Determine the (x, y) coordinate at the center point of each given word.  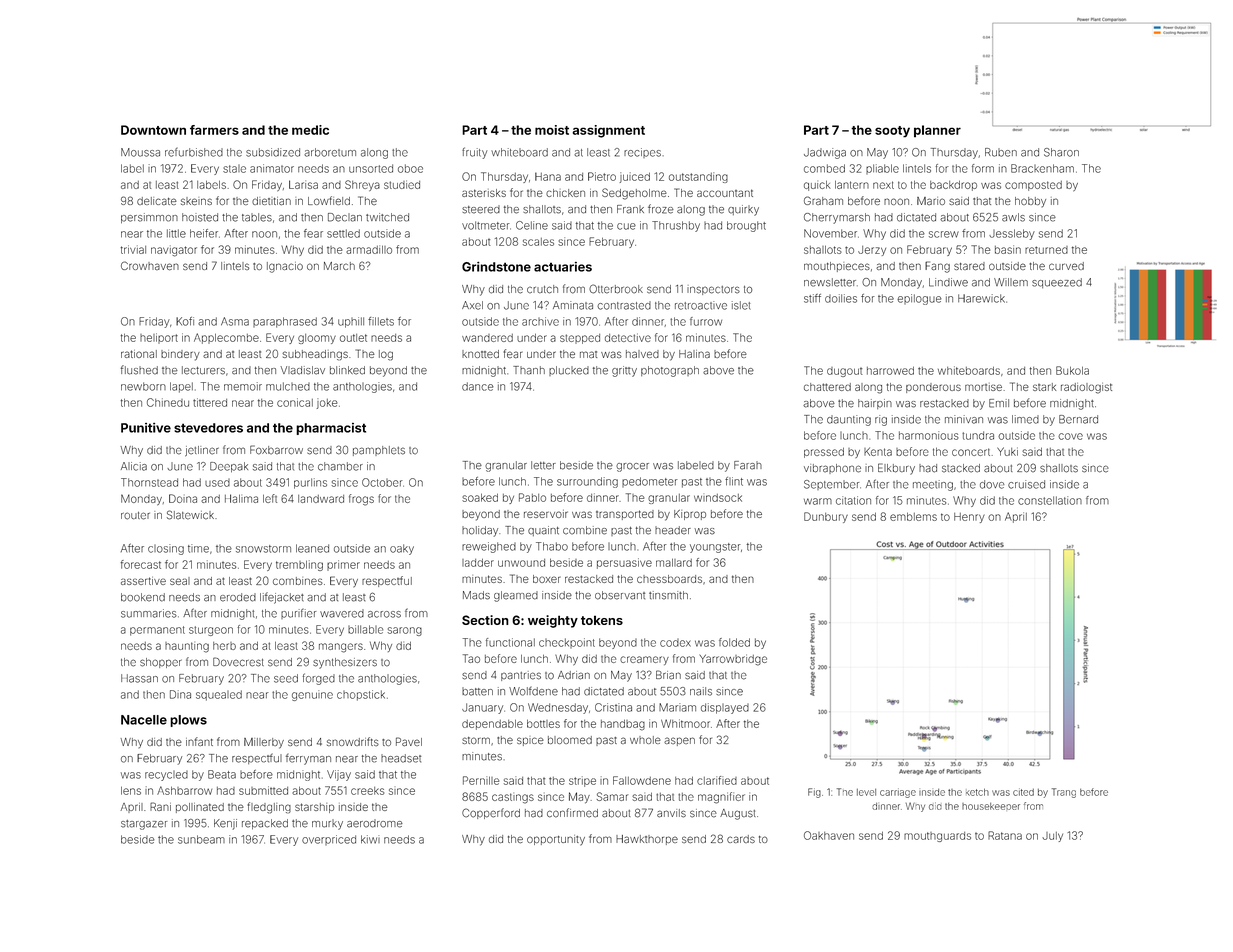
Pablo (532, 497)
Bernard (1078, 419)
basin (1008, 249)
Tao (471, 658)
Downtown (153, 130)
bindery (180, 355)
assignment (609, 131)
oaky (402, 549)
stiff (812, 298)
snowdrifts (353, 741)
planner (937, 131)
